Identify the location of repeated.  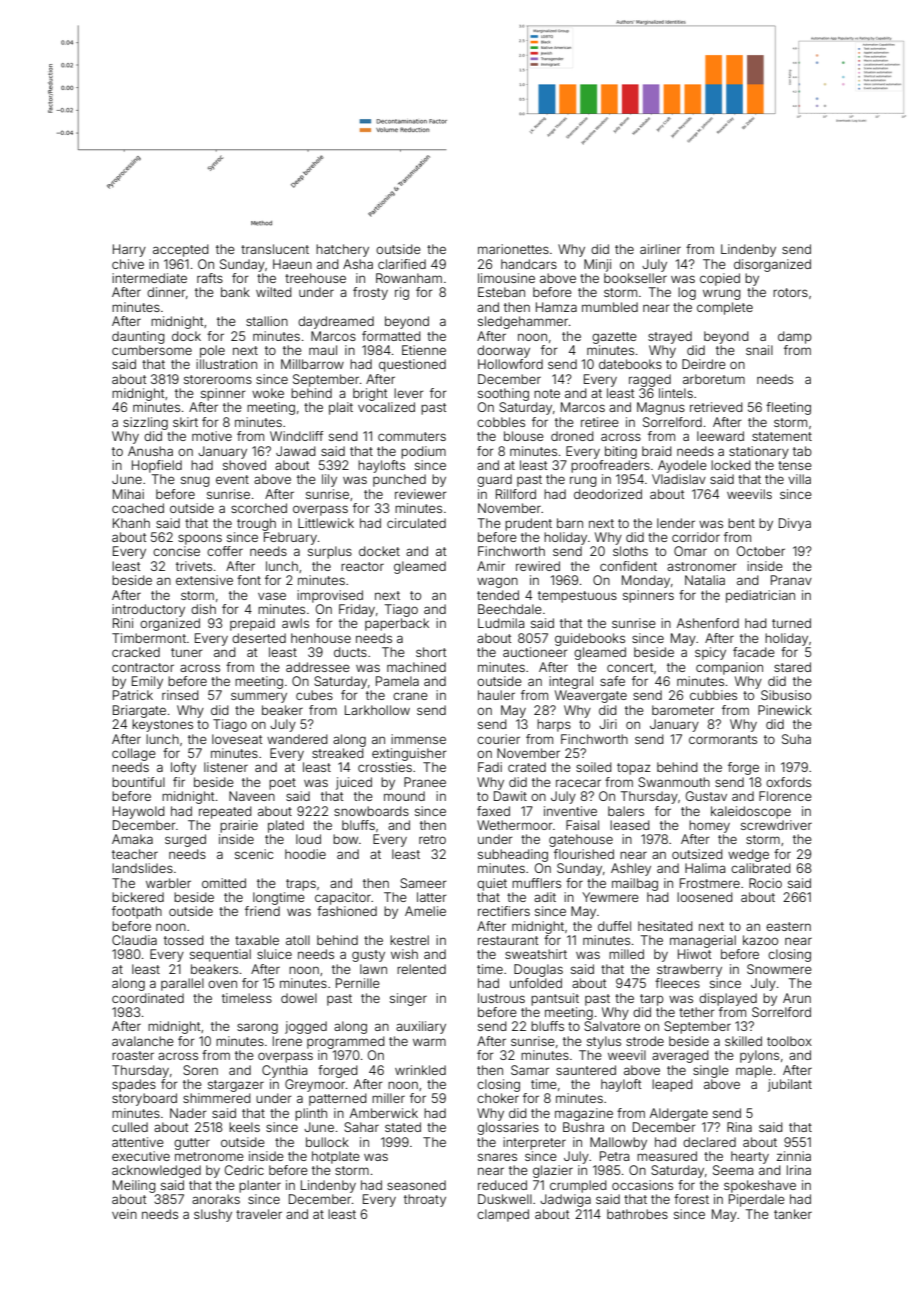
(225, 812).
